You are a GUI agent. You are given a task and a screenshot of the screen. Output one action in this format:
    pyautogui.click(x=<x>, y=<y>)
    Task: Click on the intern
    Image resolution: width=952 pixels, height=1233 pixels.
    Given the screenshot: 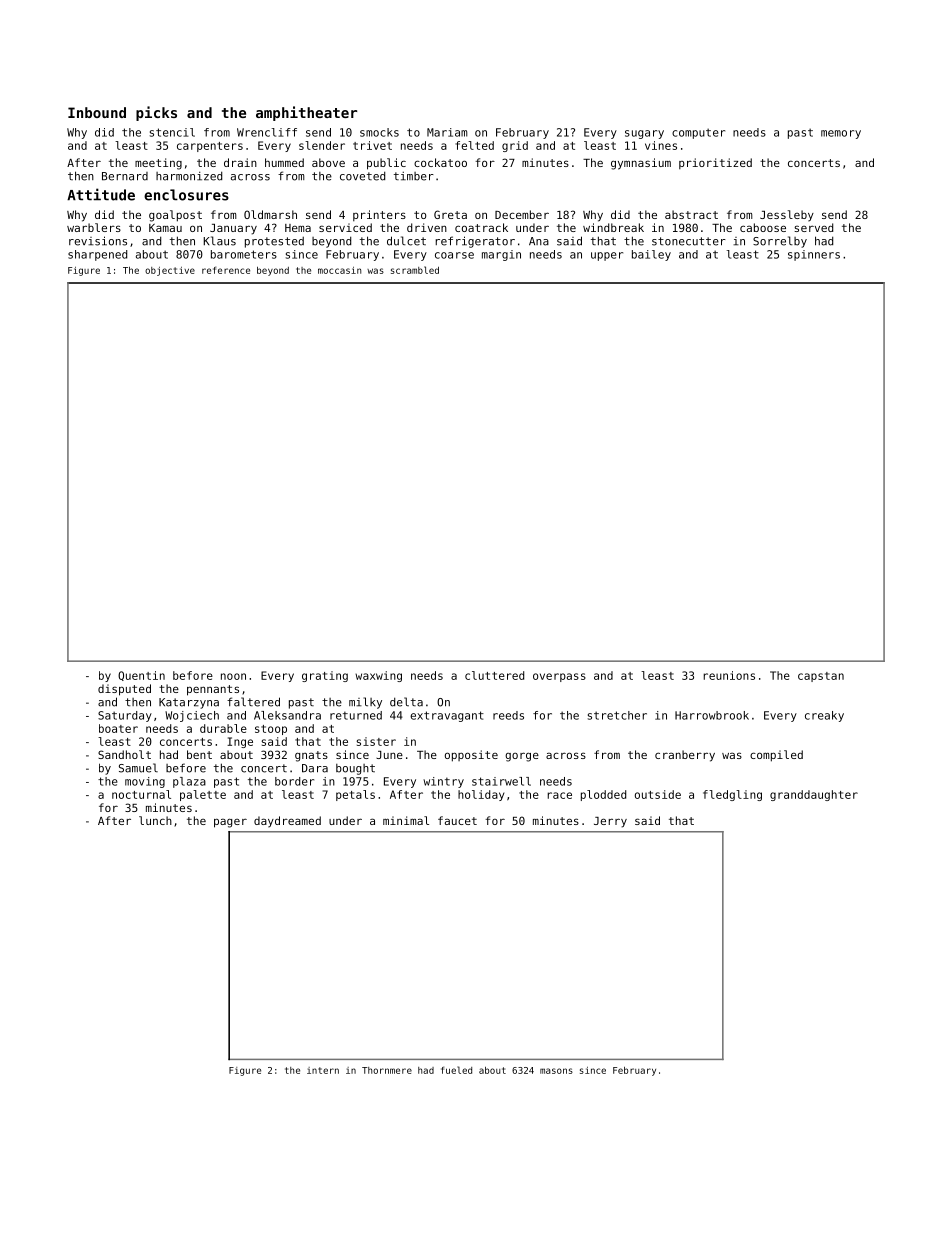 What is the action you would take?
    pyautogui.click(x=323, y=1070)
